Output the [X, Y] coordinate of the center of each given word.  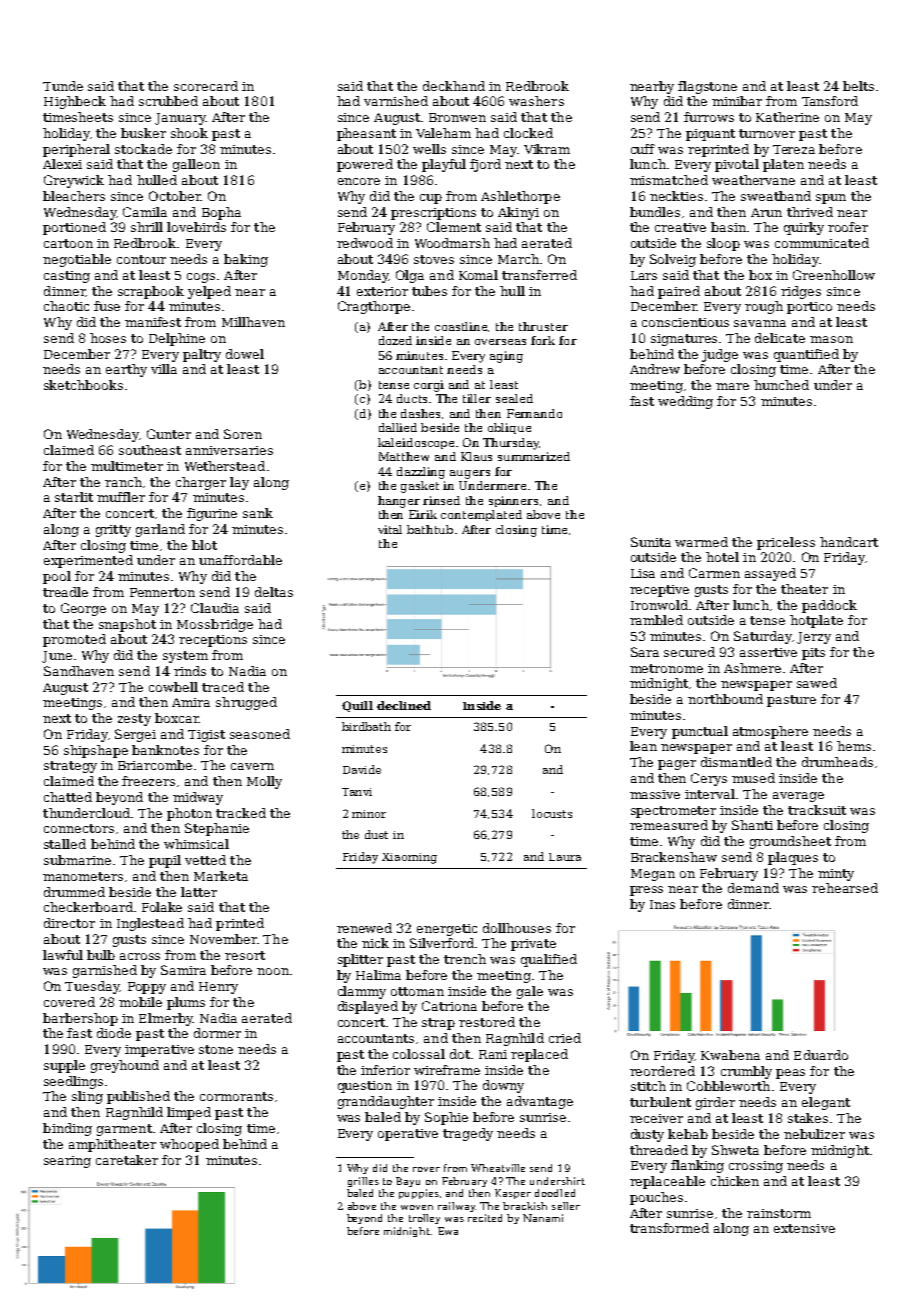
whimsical [196, 844]
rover [426, 1169]
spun [831, 199]
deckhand [454, 86]
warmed [701, 542]
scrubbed [168, 101]
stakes [808, 1118]
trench [465, 959]
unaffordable [240, 560]
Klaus [476, 456]
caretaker [127, 1160]
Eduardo [821, 1055]
